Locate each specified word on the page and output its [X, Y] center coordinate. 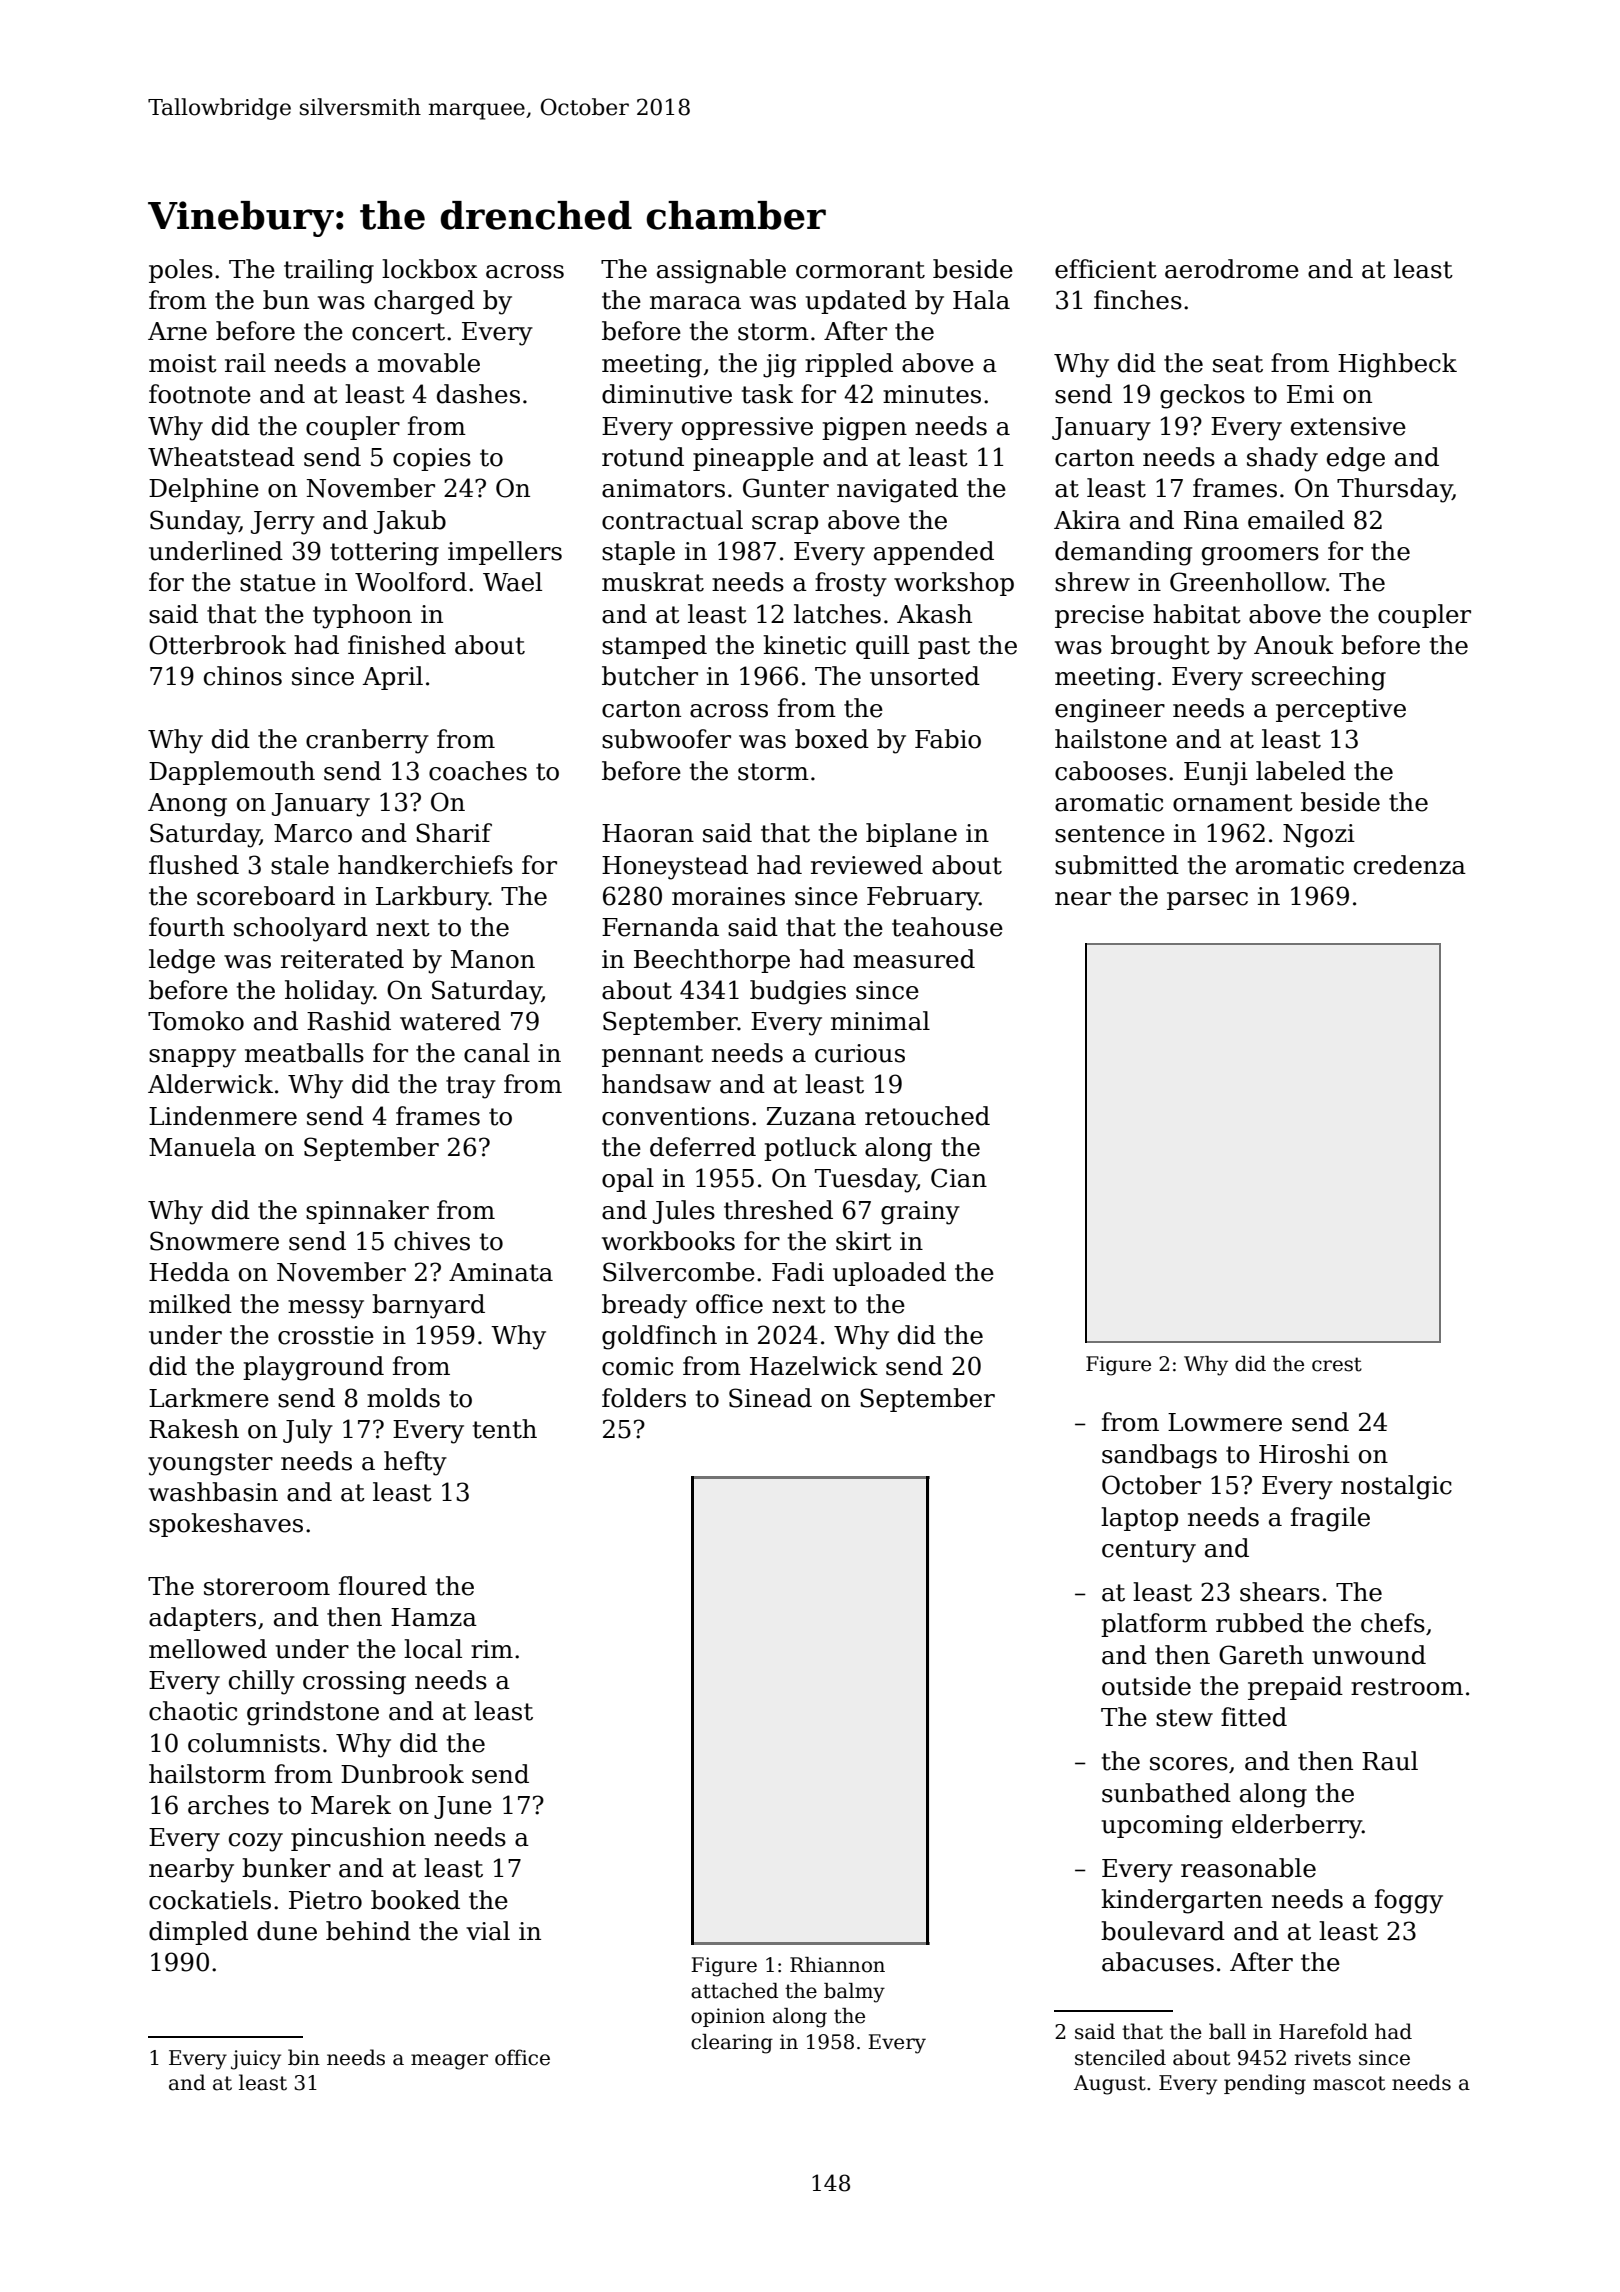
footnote [200, 394]
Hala [981, 300]
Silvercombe [679, 1272]
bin [304, 2057]
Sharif [454, 833]
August [1110, 2085]
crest [1337, 1364]
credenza [1410, 865]
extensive [1348, 426]
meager [449, 2062]
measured [914, 959]
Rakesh [194, 1429]
